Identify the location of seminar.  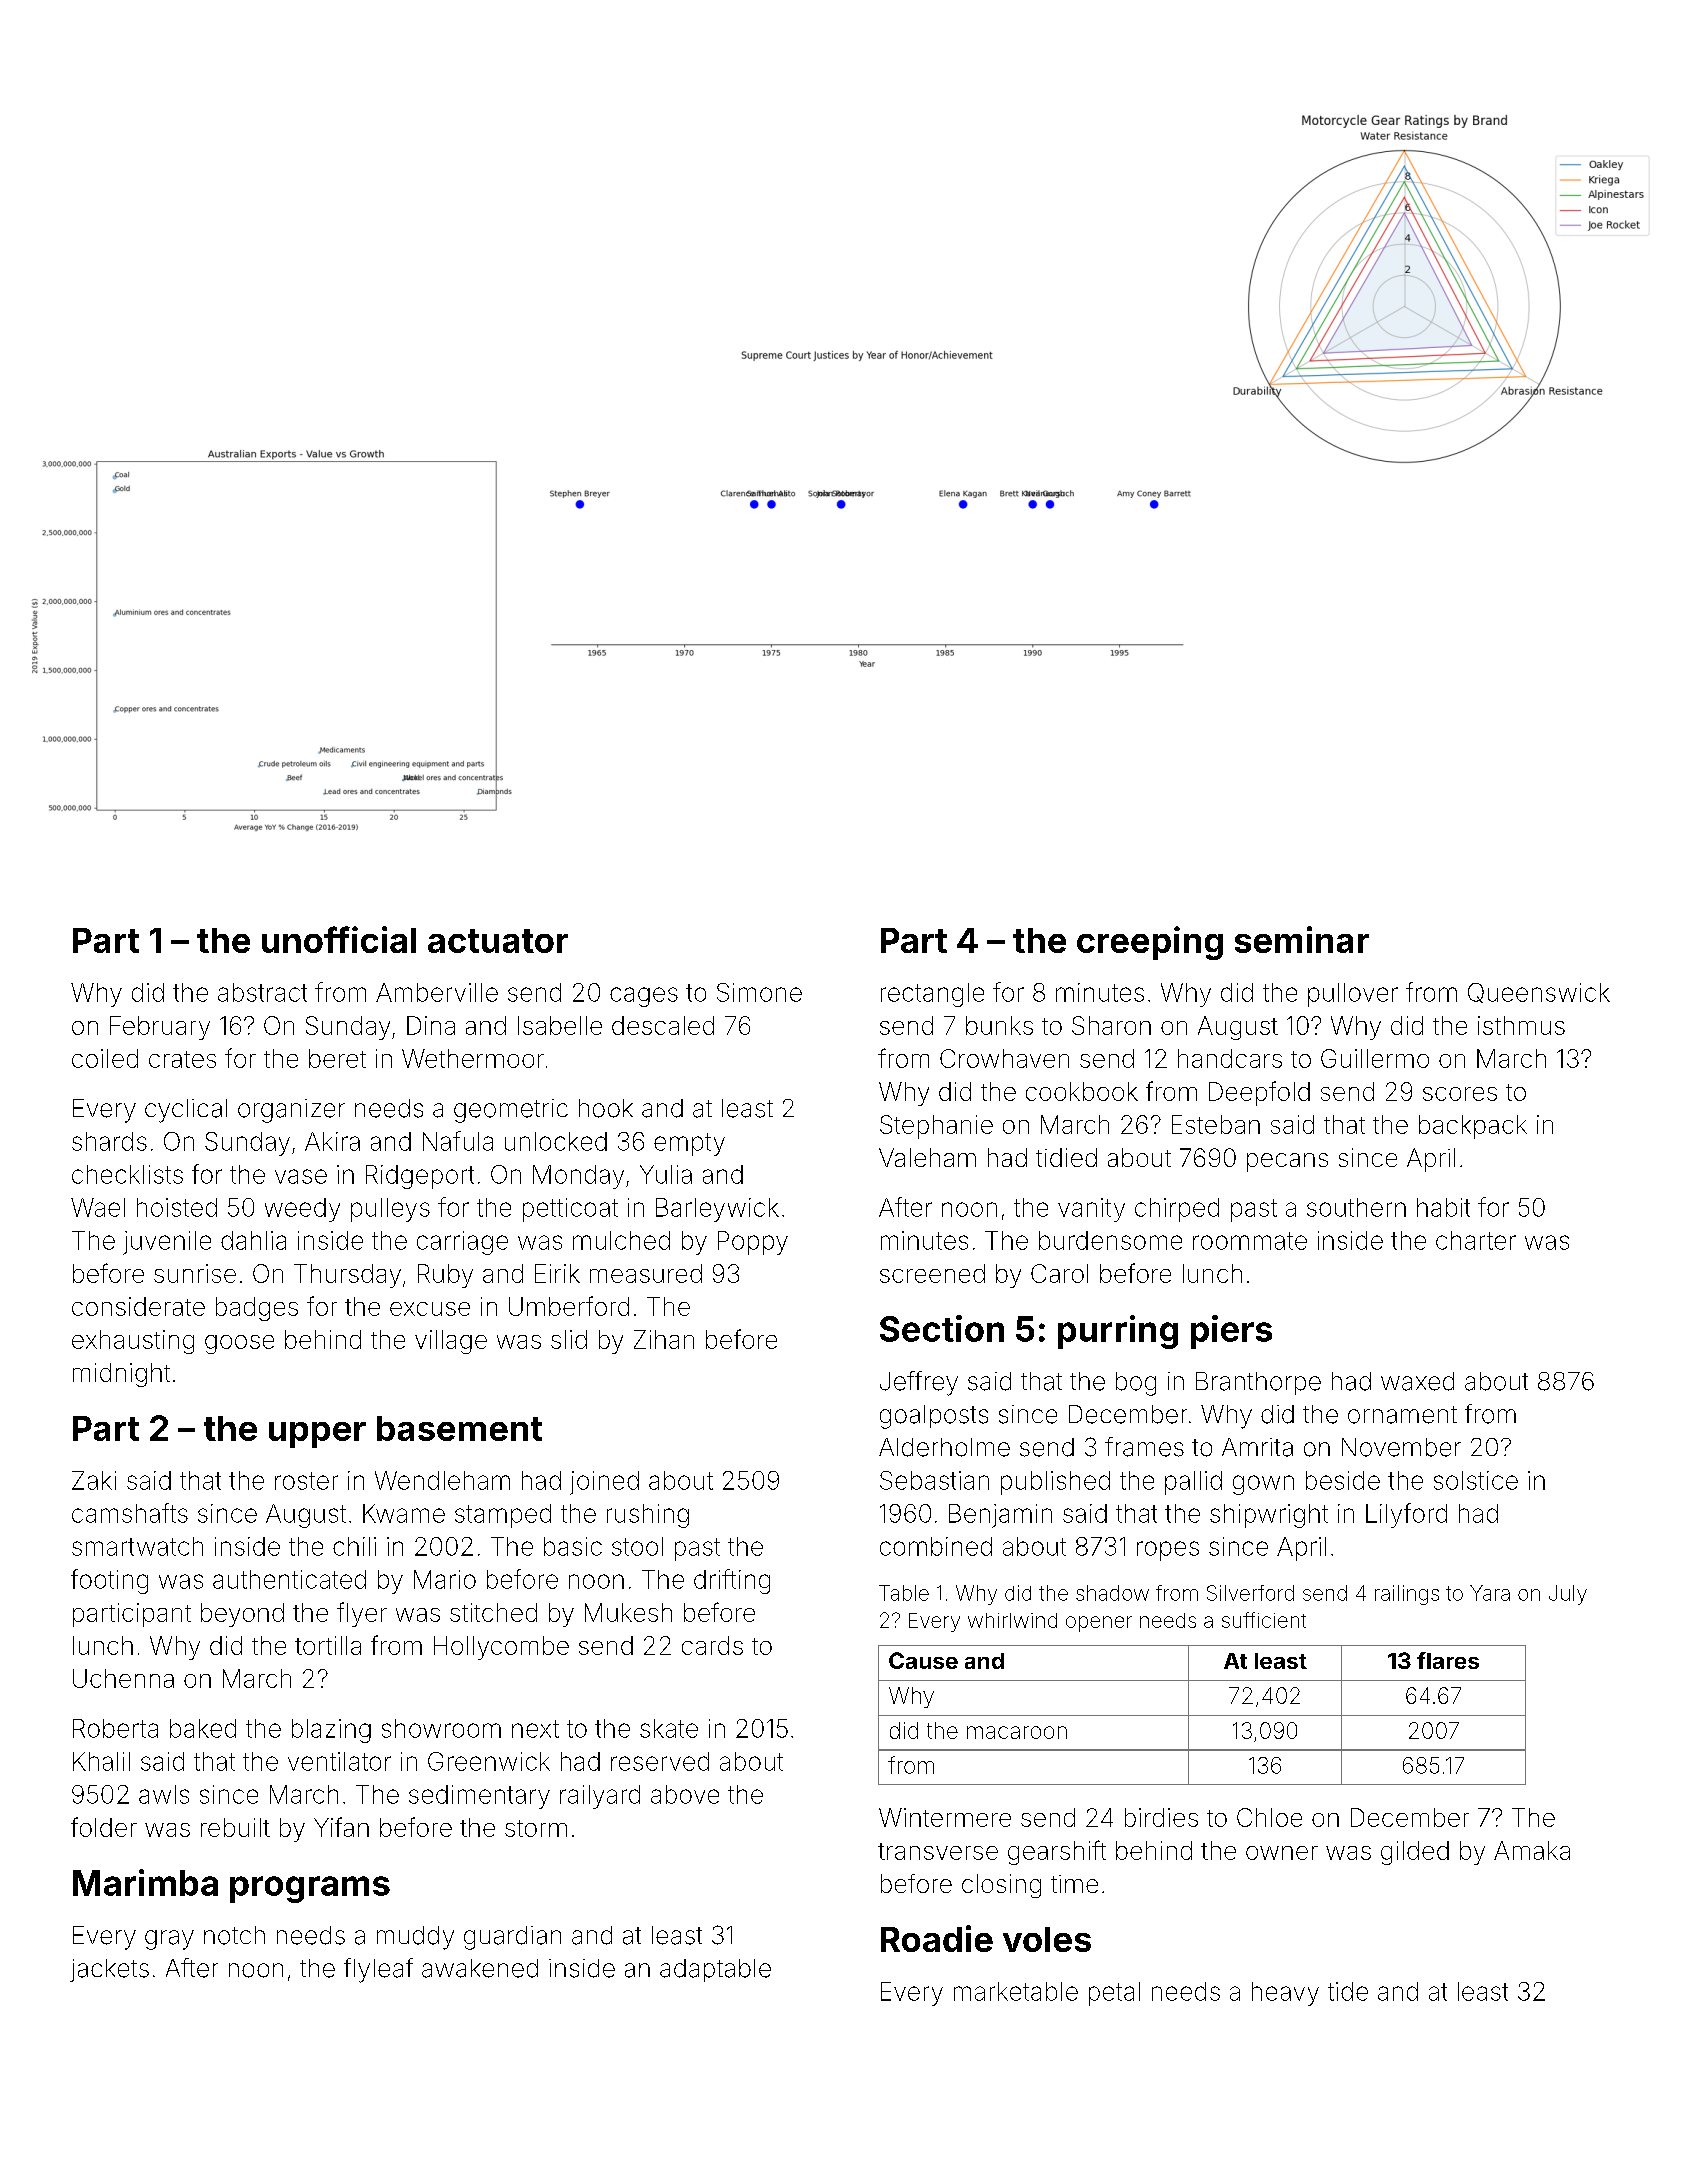
(1302, 939).
